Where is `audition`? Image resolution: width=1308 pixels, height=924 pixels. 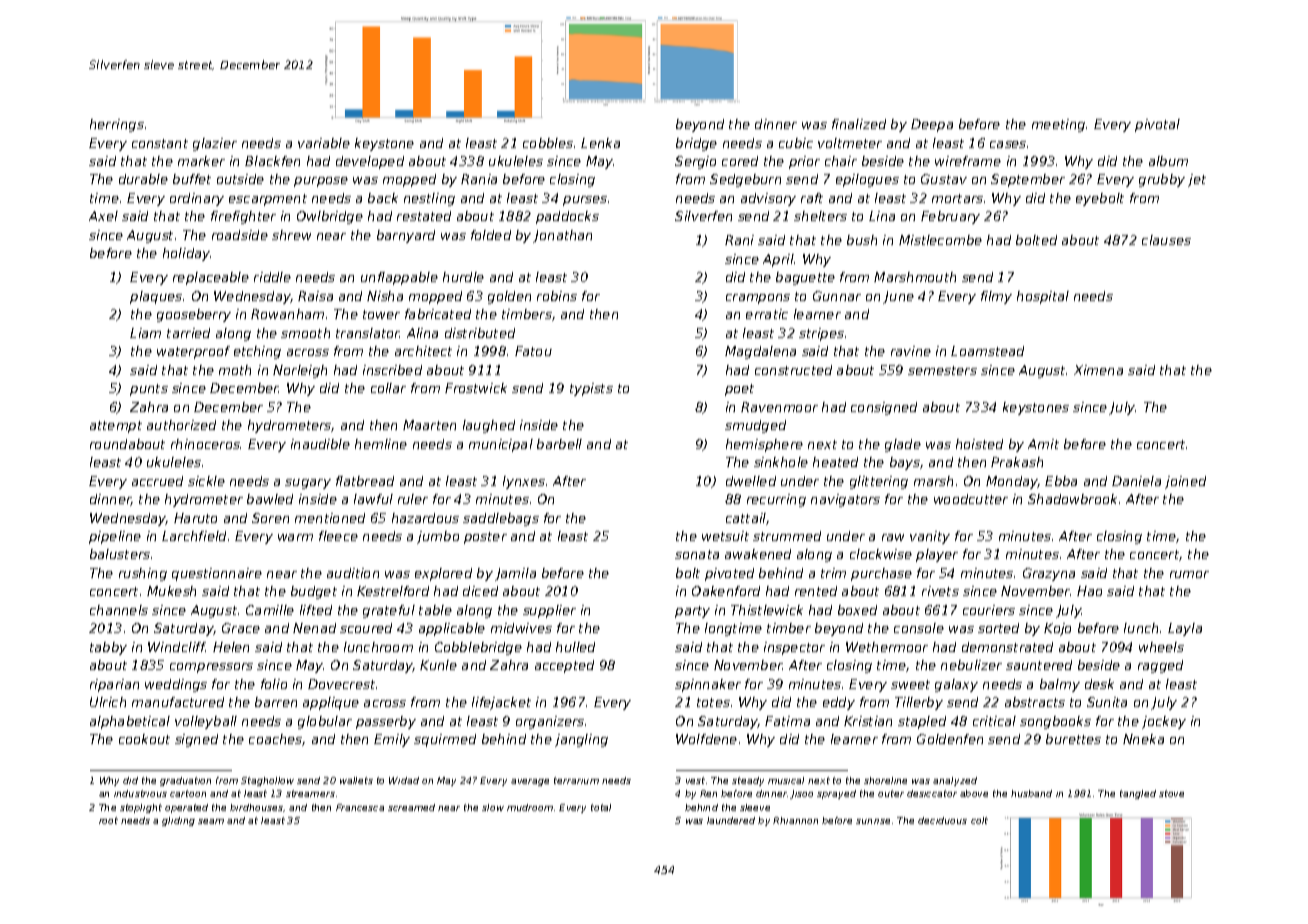 audition is located at coordinates (353, 573).
